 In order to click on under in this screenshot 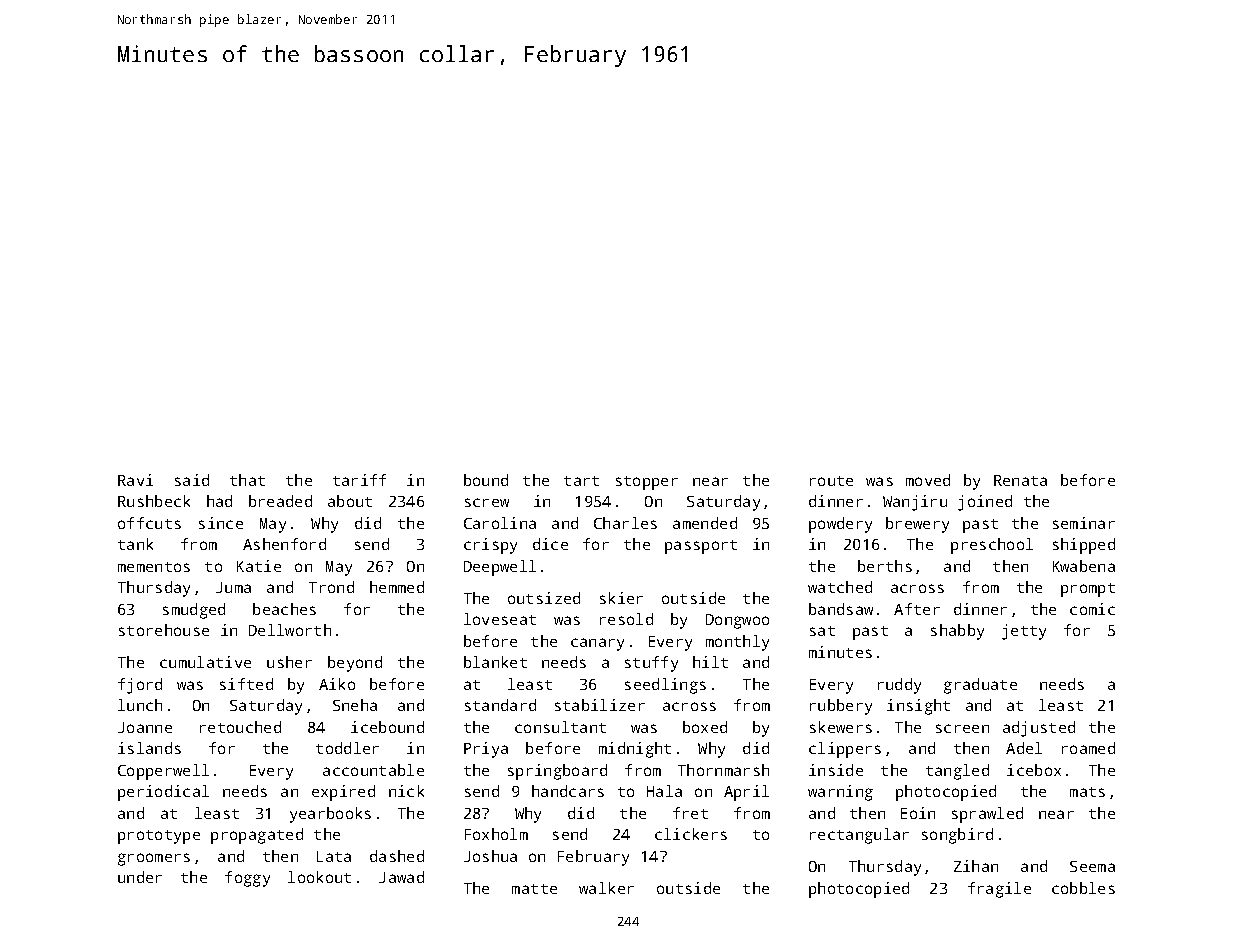, I will do `click(140, 877)`.
